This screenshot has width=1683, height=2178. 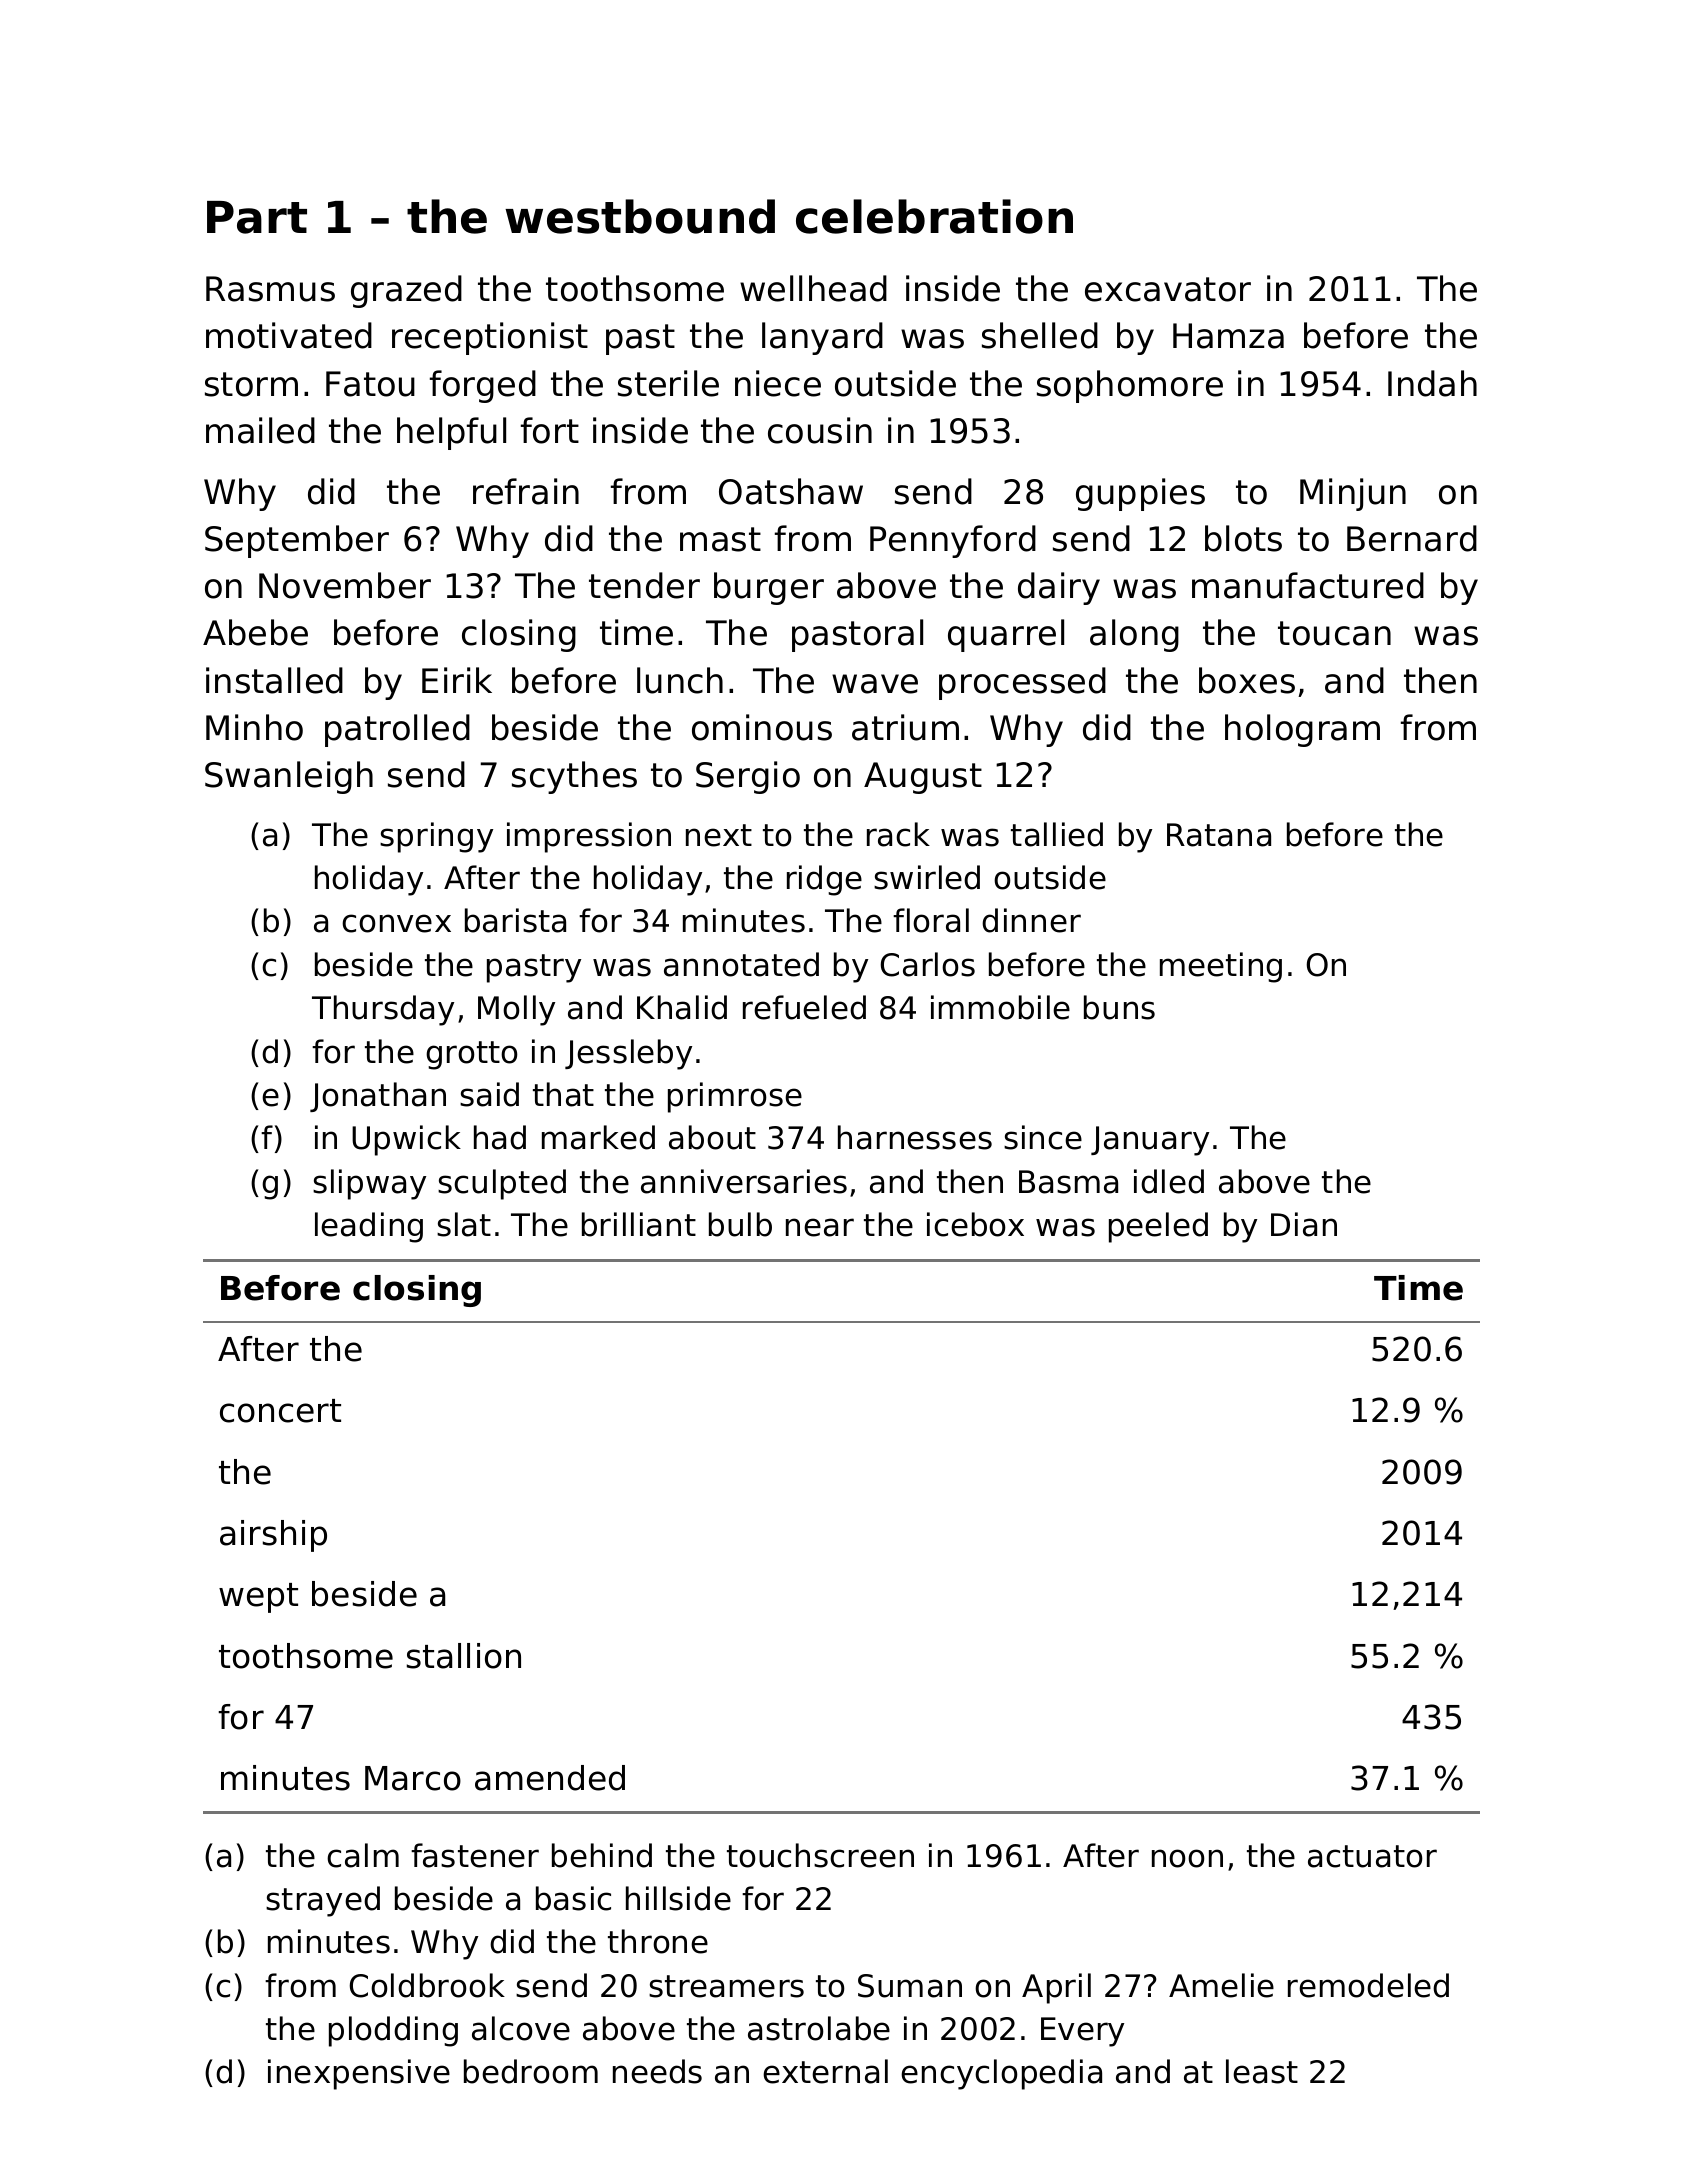 What do you see at coordinates (280, 1411) in the screenshot?
I see `concert` at bounding box center [280, 1411].
